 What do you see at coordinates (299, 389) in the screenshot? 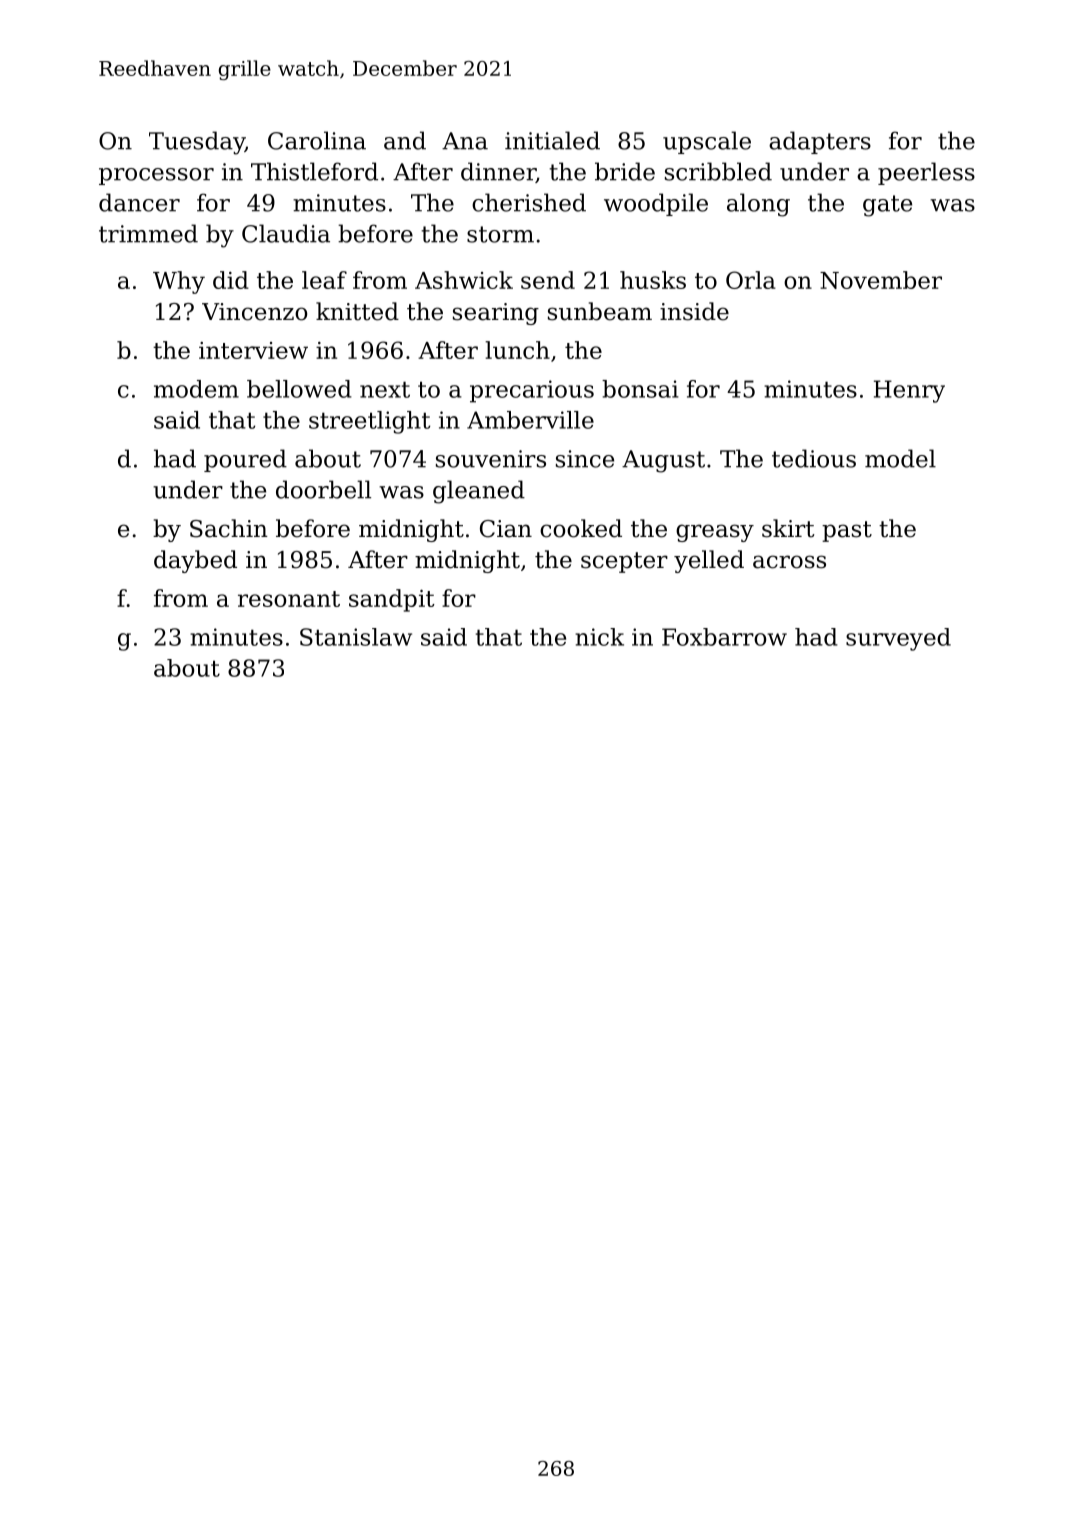
I see `bellowed` at bounding box center [299, 389].
